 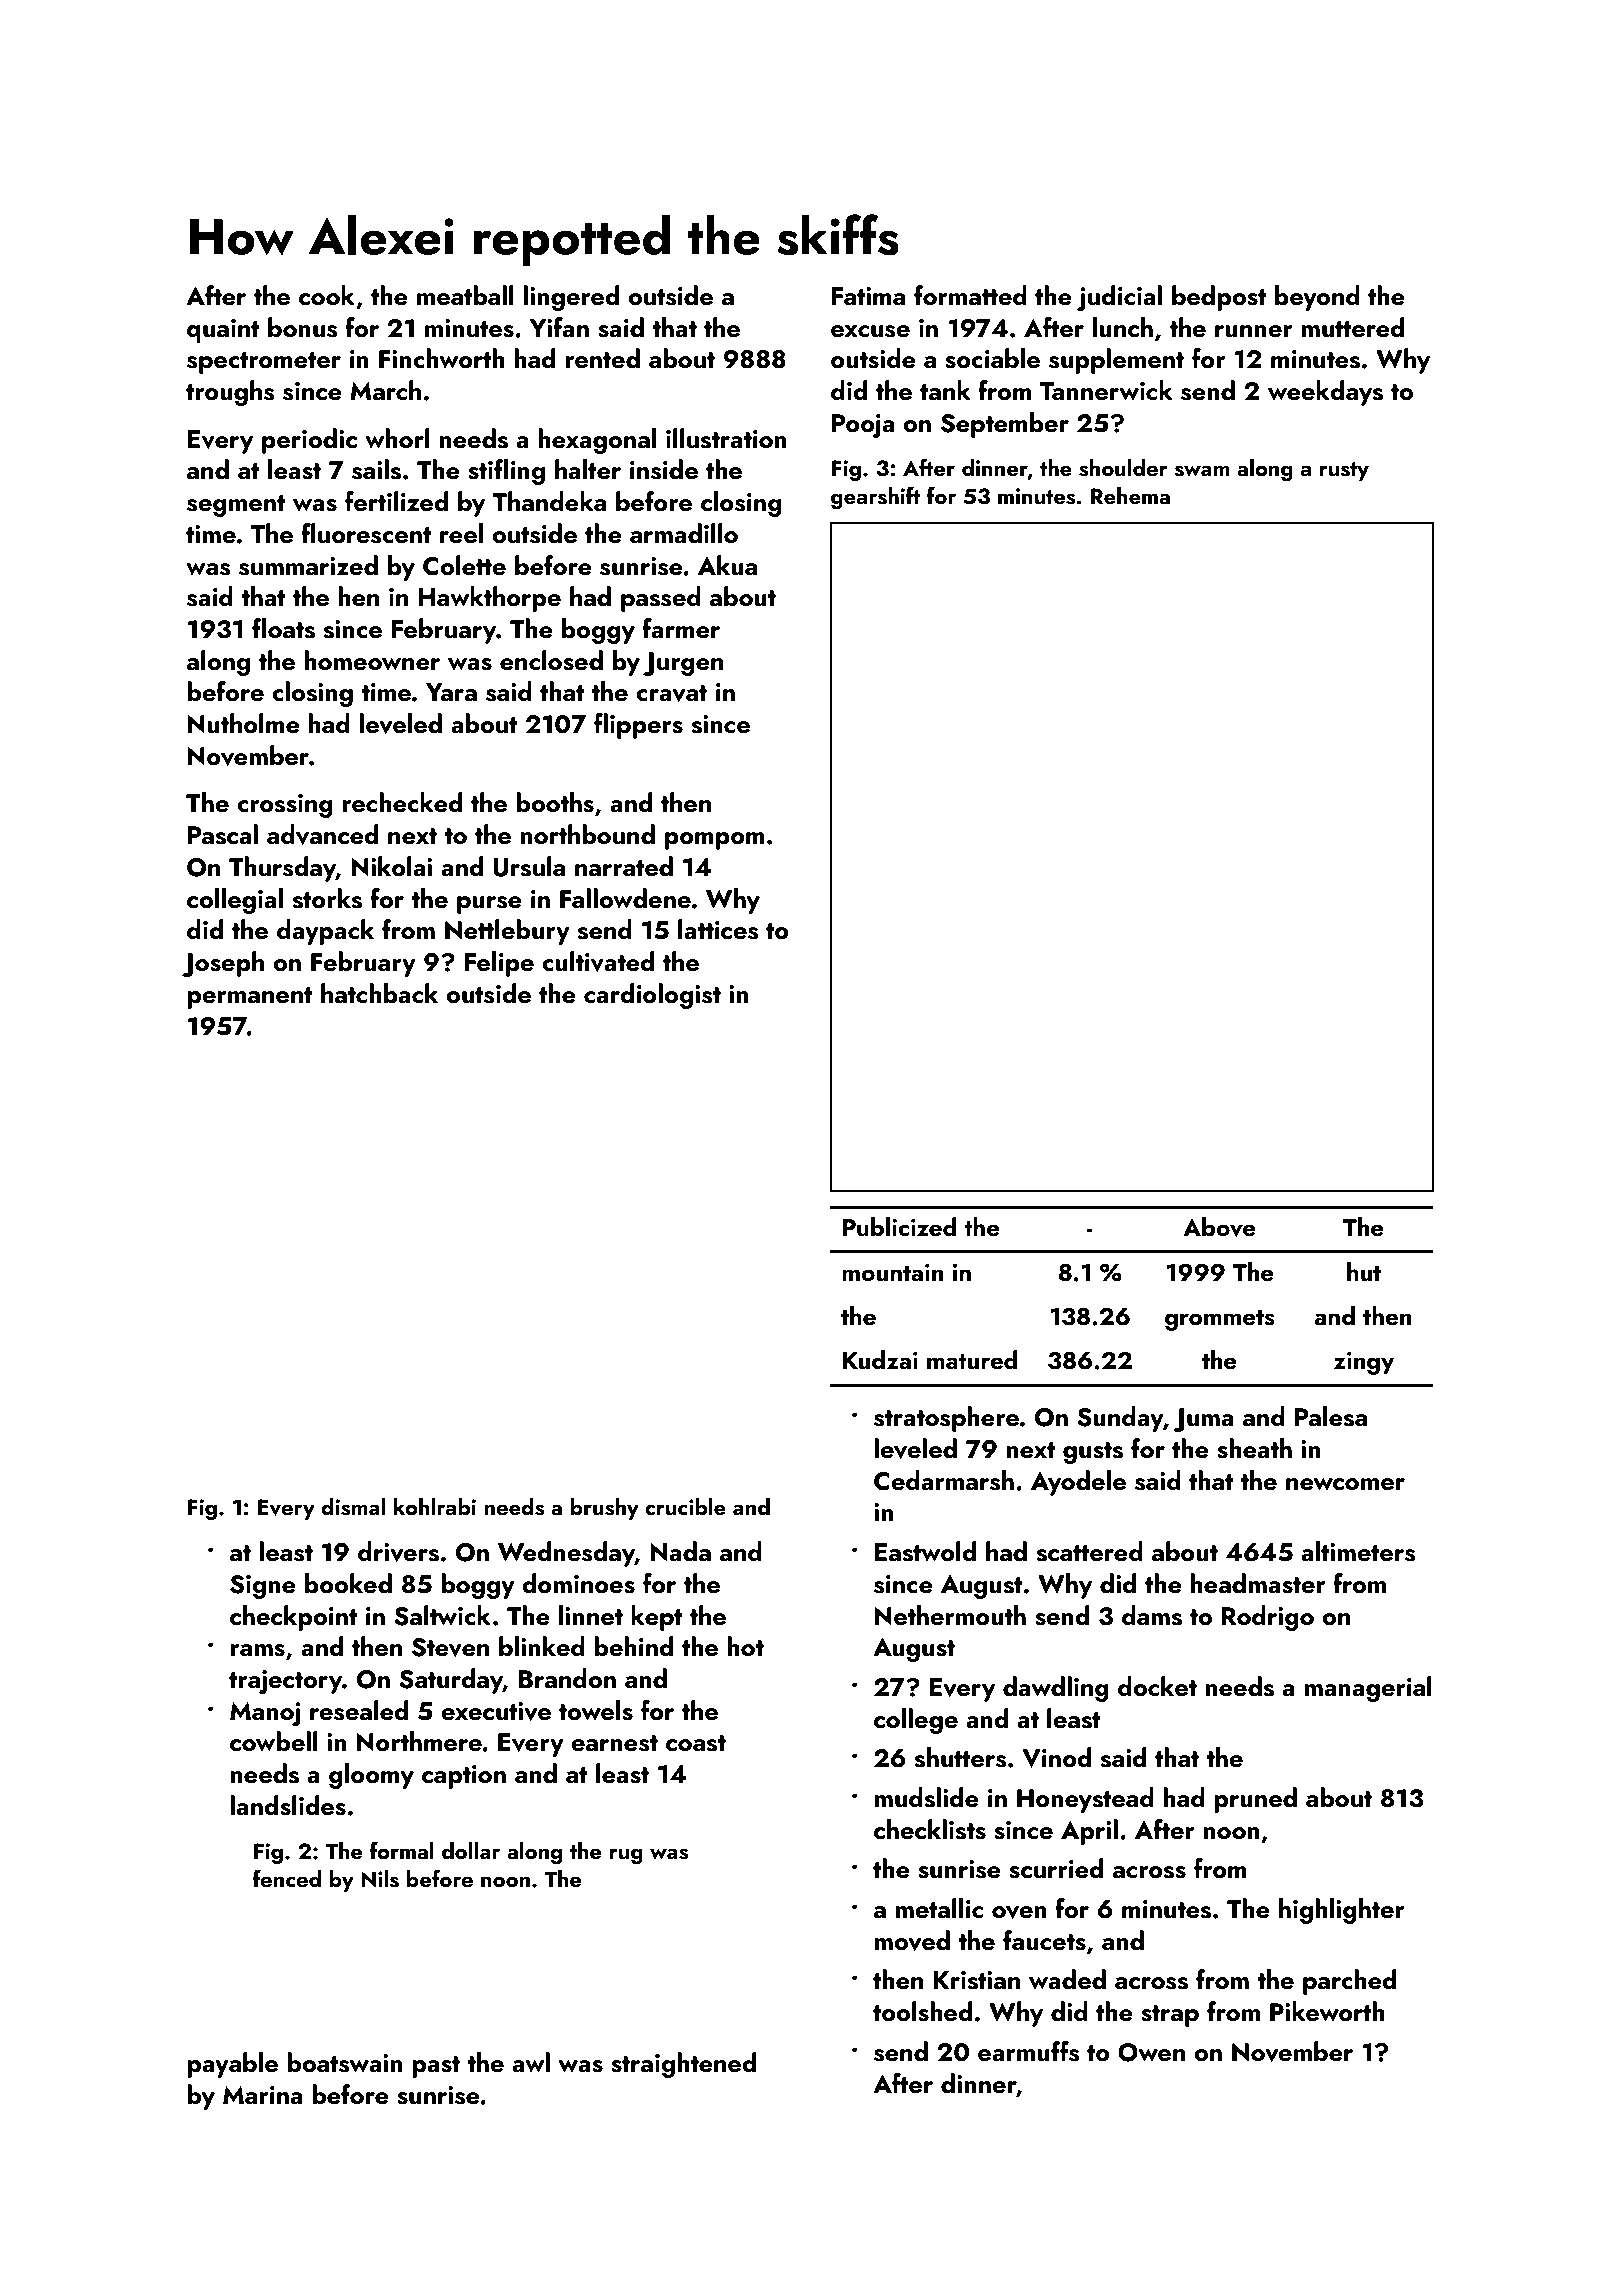 I want to click on Above, so click(x=1219, y=1227).
